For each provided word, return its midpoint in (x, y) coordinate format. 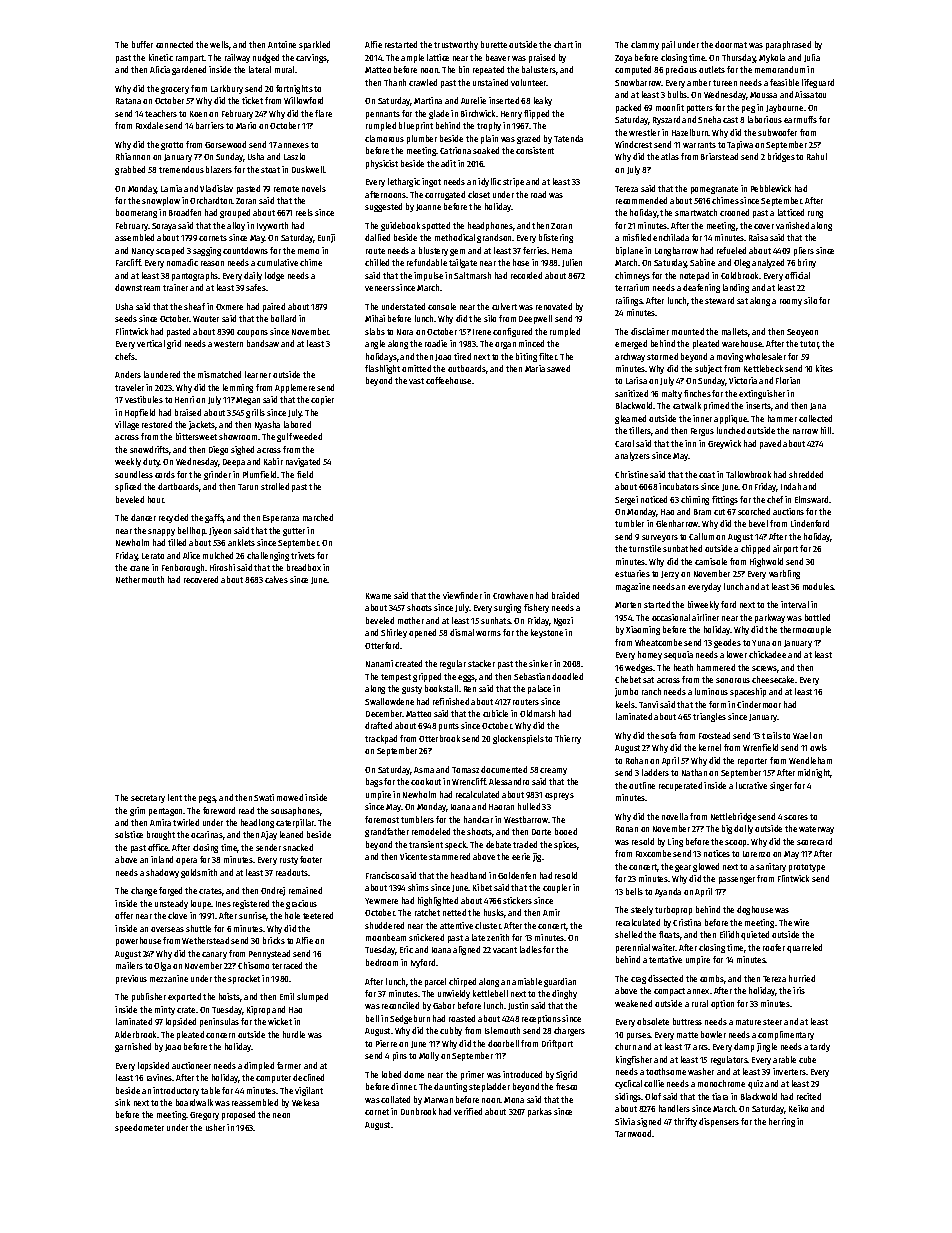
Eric (406, 949)
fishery (536, 608)
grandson (494, 238)
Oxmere (229, 307)
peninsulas (219, 1022)
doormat (731, 44)
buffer (142, 44)
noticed (654, 499)
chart (563, 44)
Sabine (702, 262)
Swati (264, 797)
